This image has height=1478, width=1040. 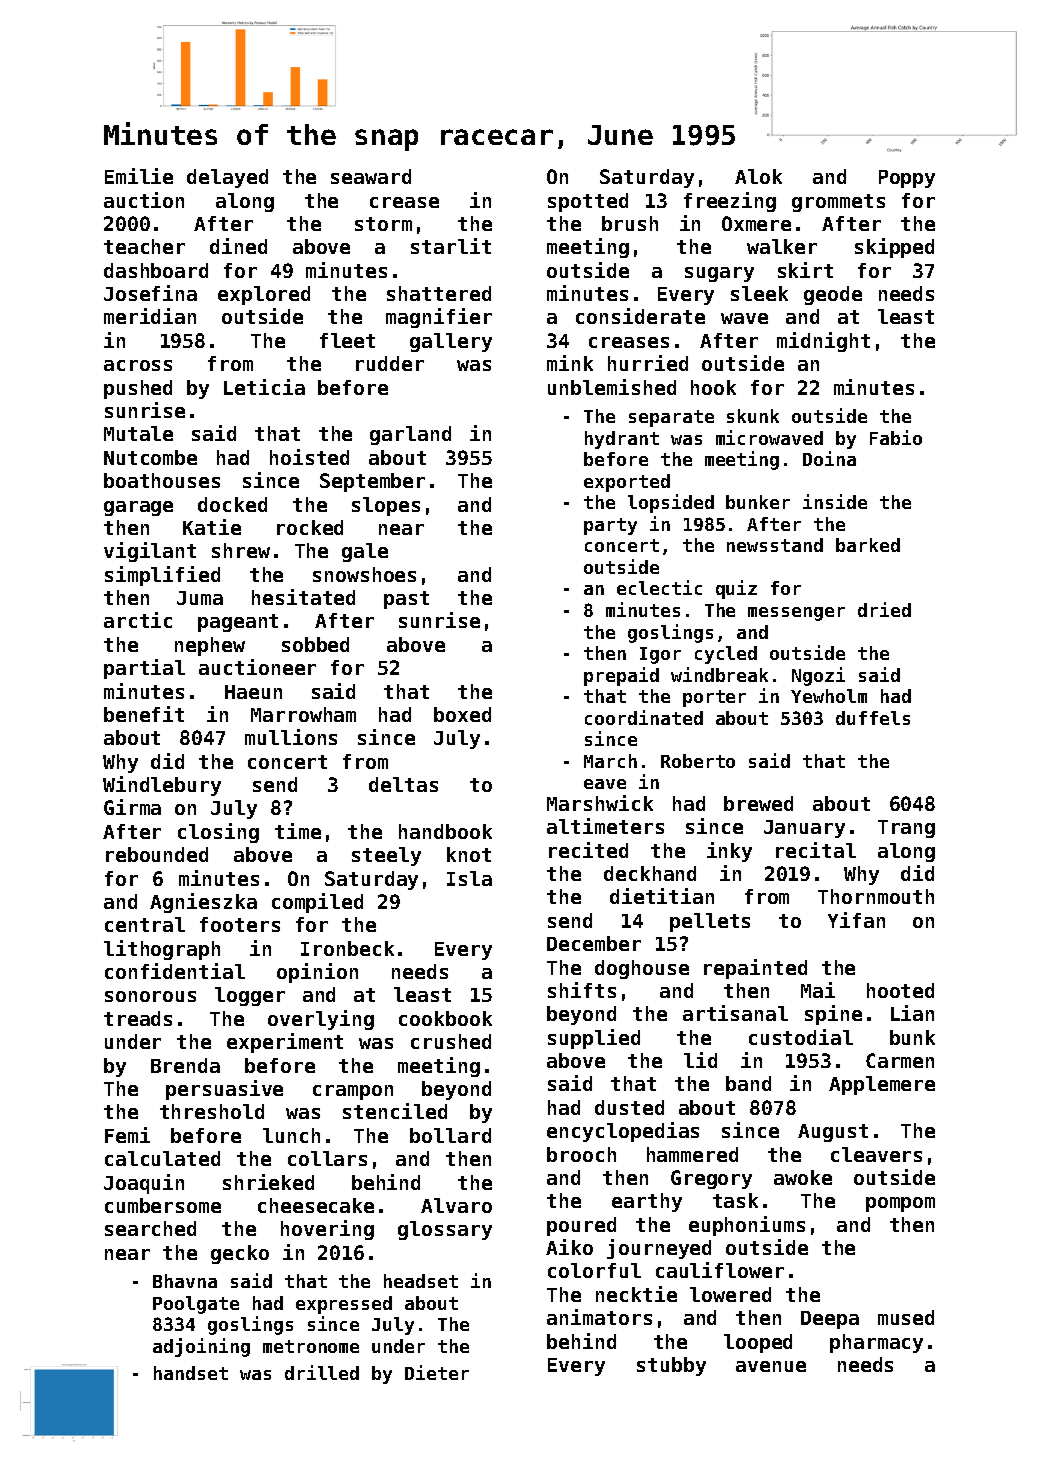 I want to click on delayed, so click(x=227, y=178).
